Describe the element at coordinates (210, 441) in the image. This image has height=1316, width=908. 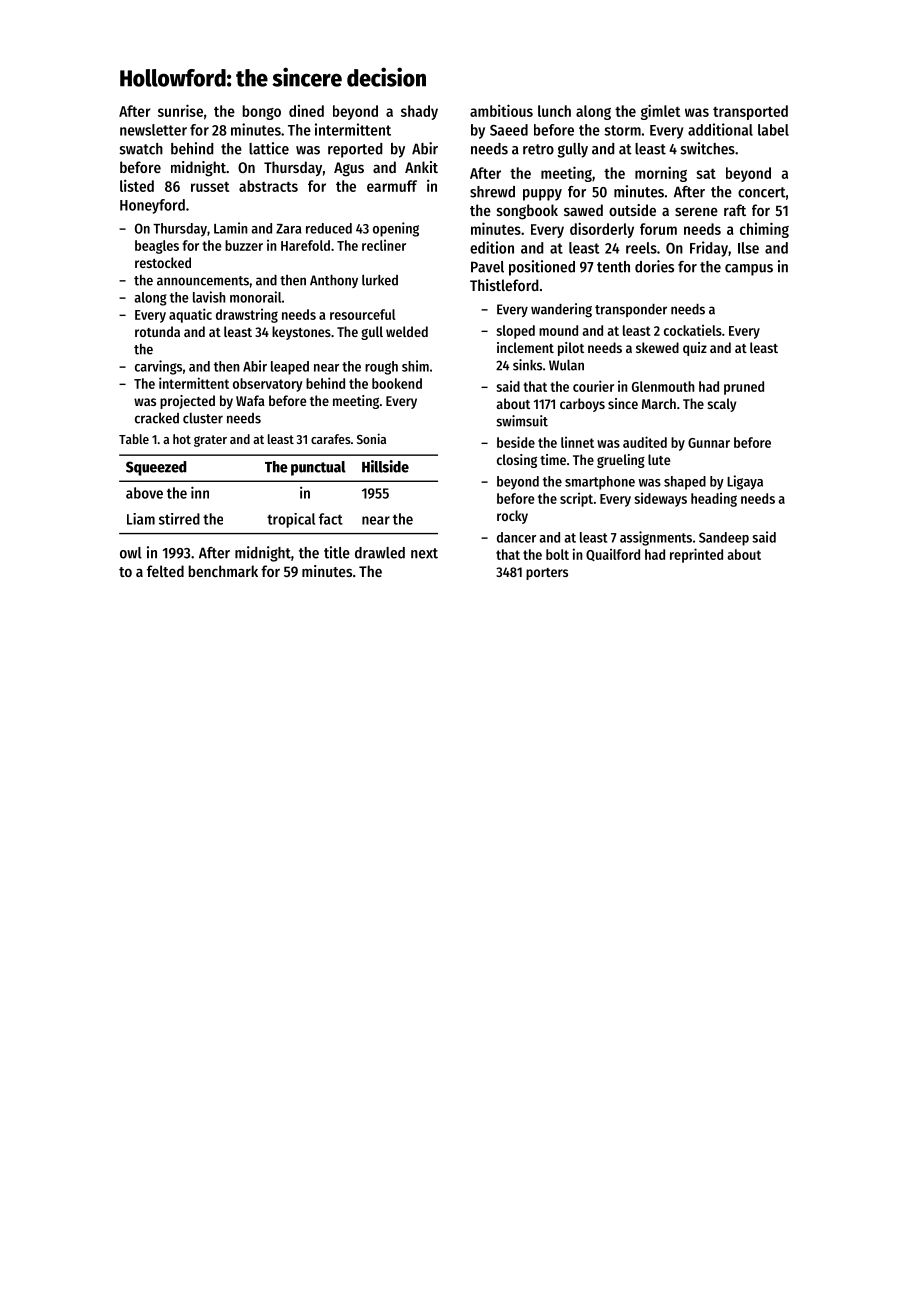
I see `grater` at that location.
